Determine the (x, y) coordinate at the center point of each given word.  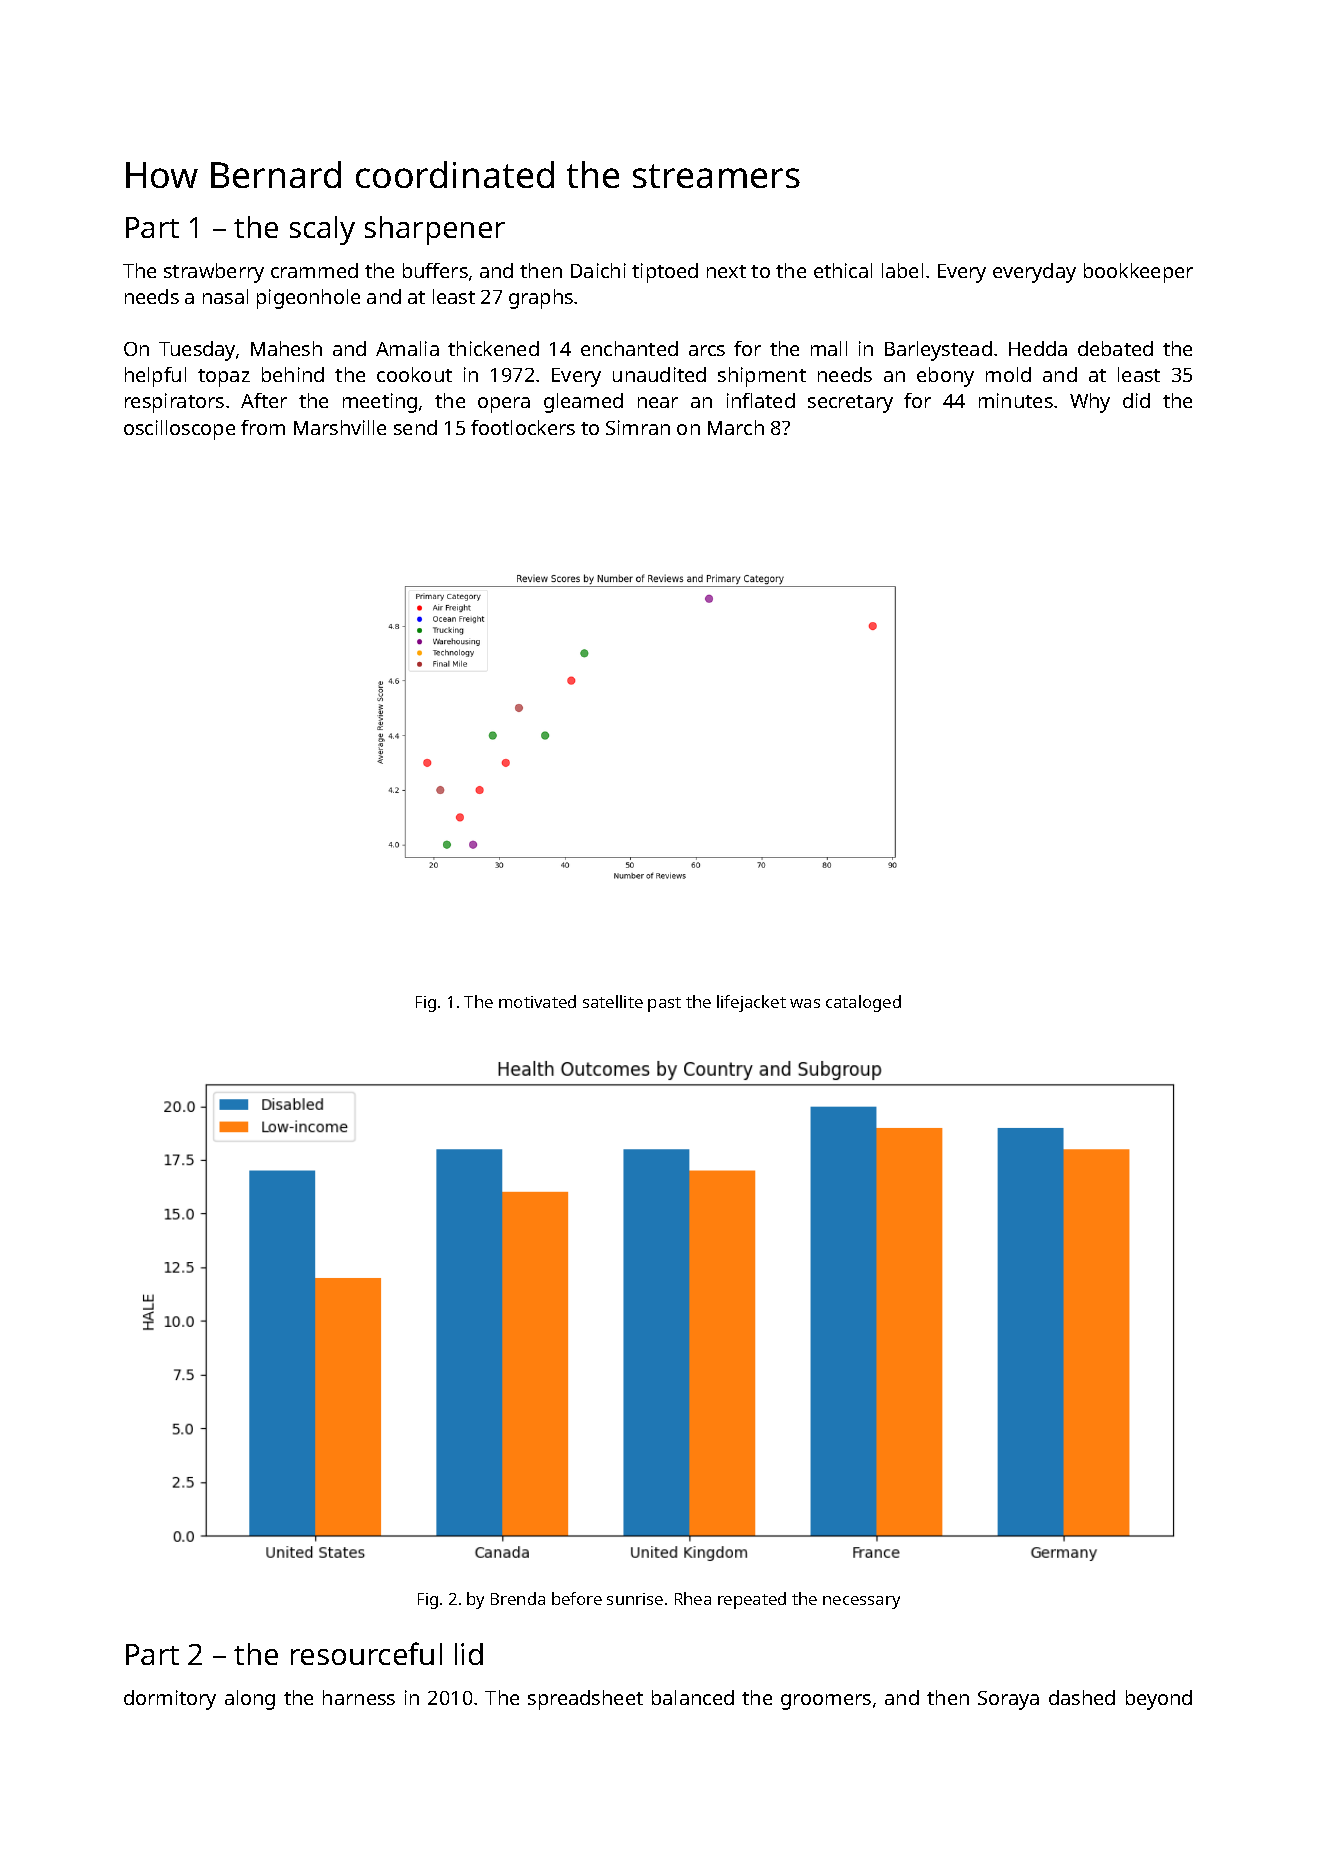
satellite (613, 1001)
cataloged (863, 1003)
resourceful (366, 1653)
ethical (843, 270)
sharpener (435, 230)
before (577, 1598)
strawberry (214, 273)
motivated (537, 1001)
